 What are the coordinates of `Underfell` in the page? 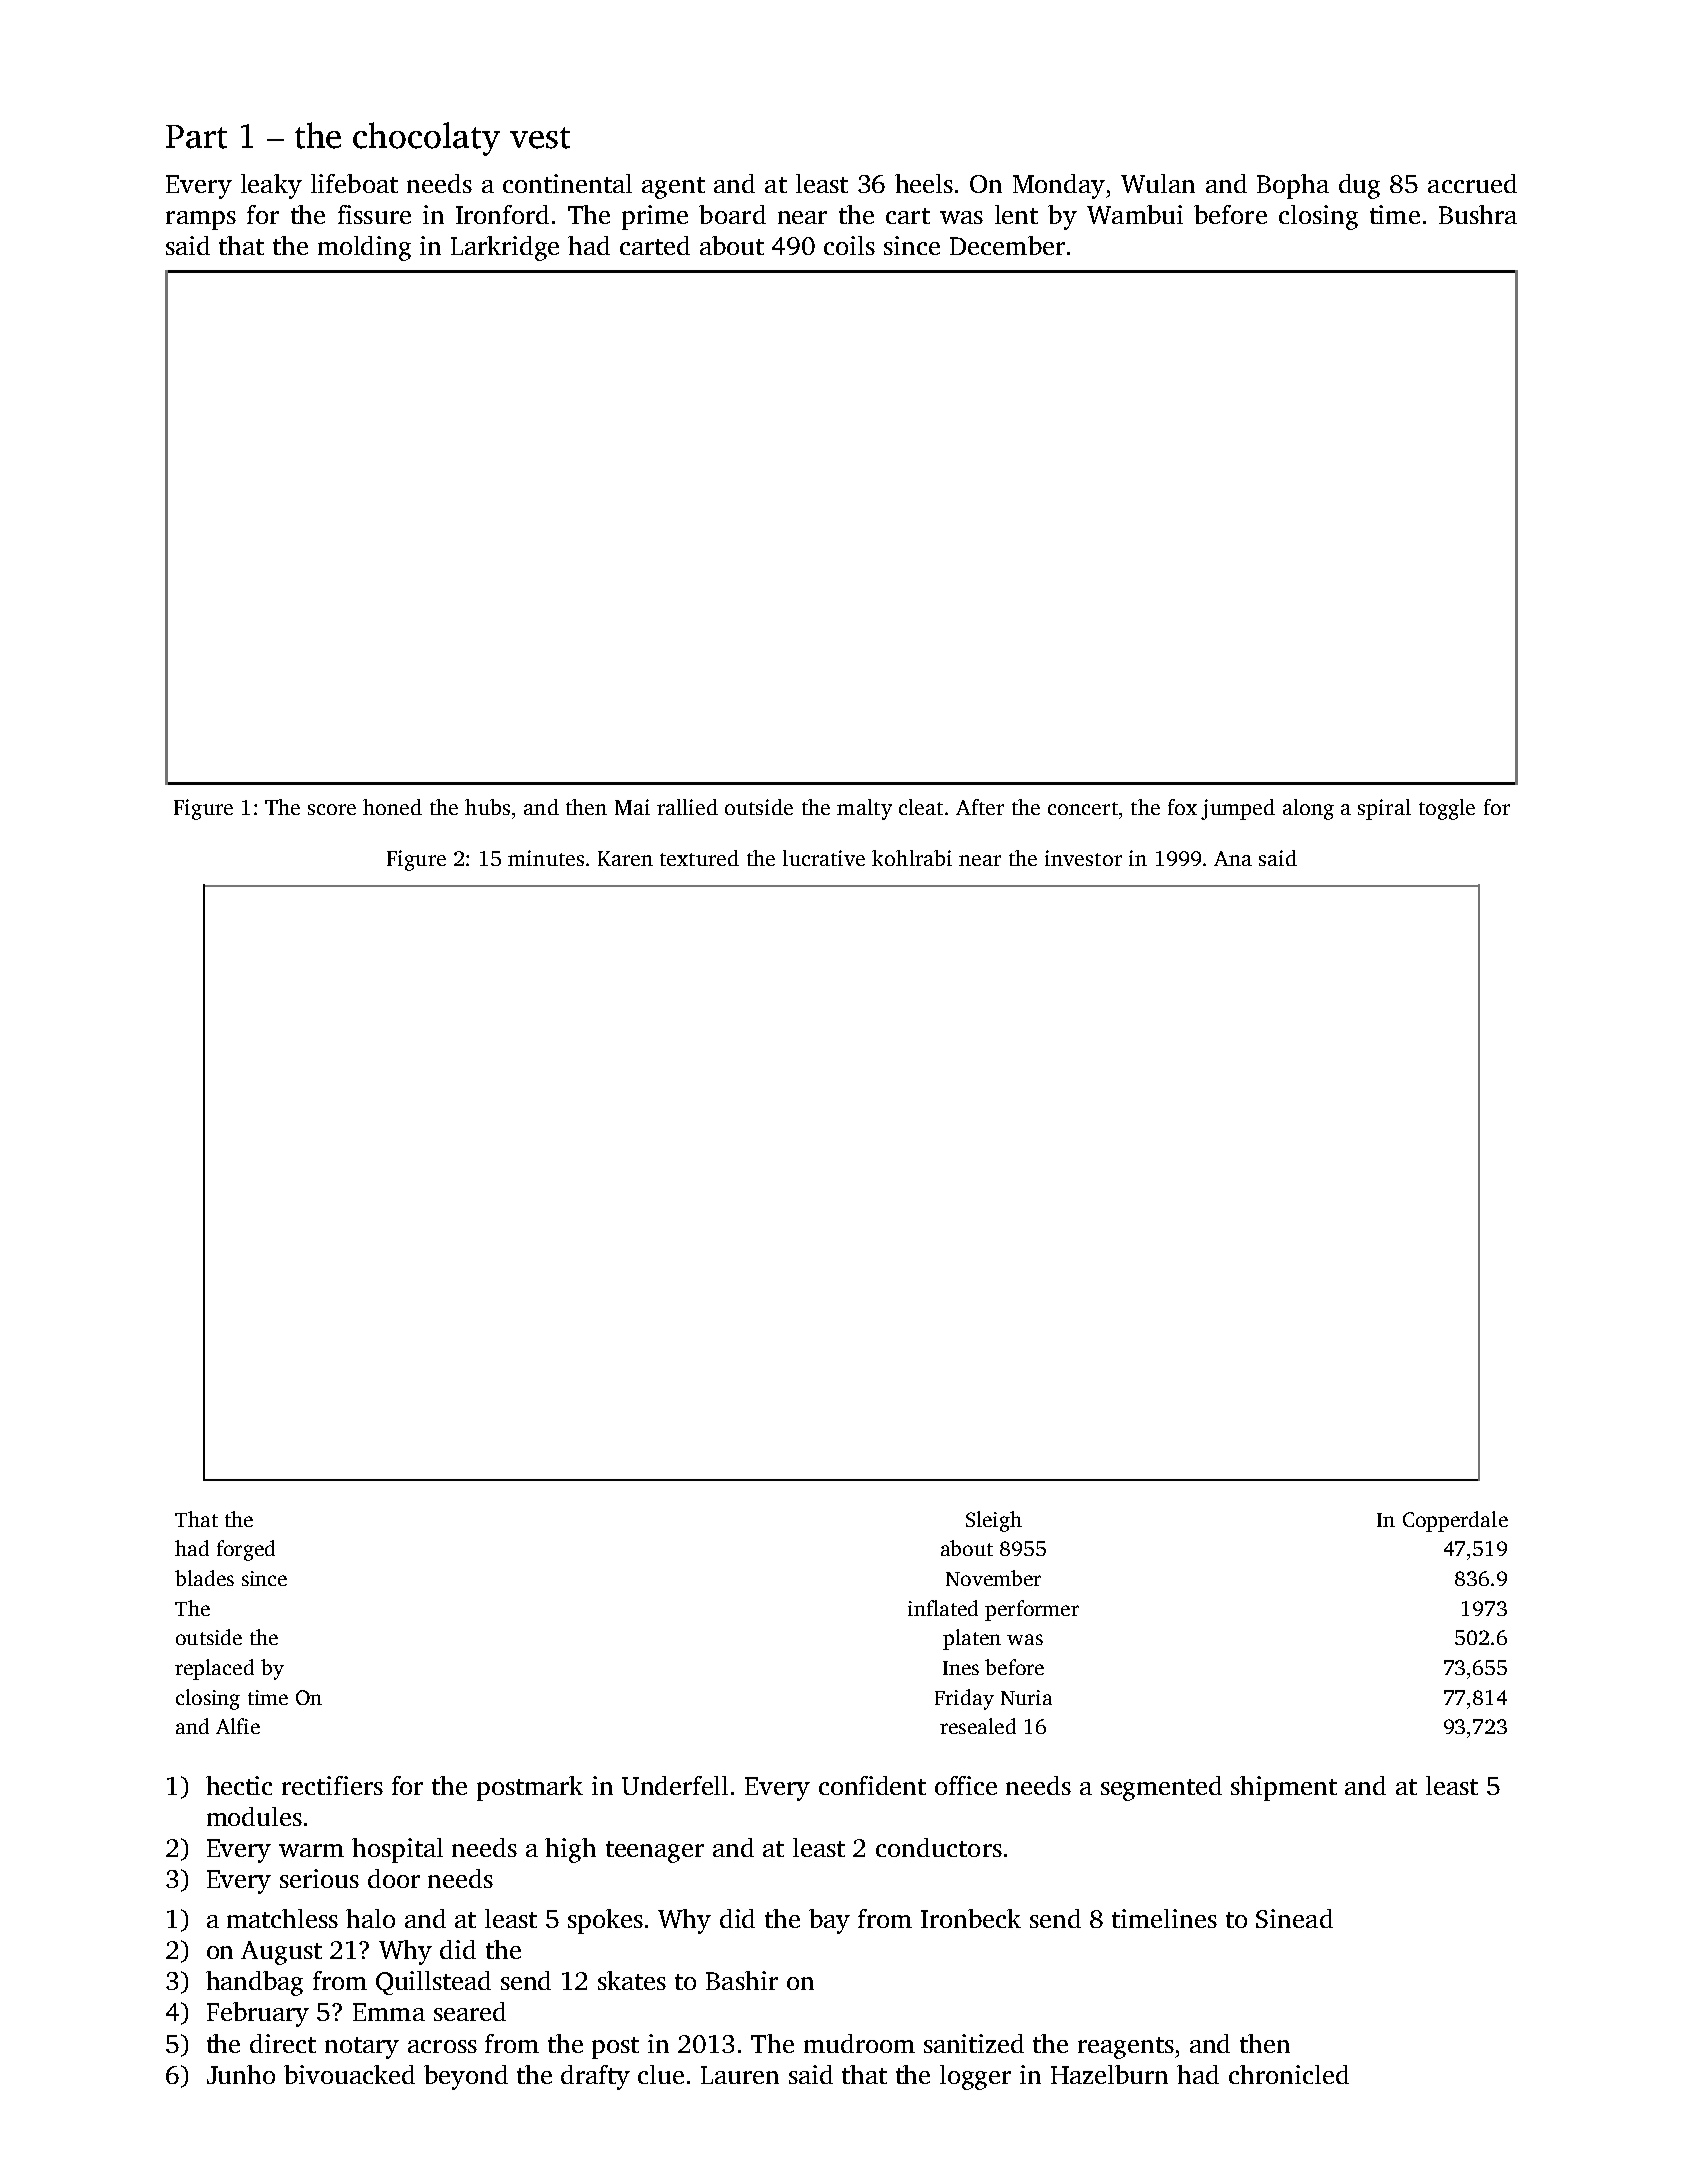 It's located at (675, 1785).
